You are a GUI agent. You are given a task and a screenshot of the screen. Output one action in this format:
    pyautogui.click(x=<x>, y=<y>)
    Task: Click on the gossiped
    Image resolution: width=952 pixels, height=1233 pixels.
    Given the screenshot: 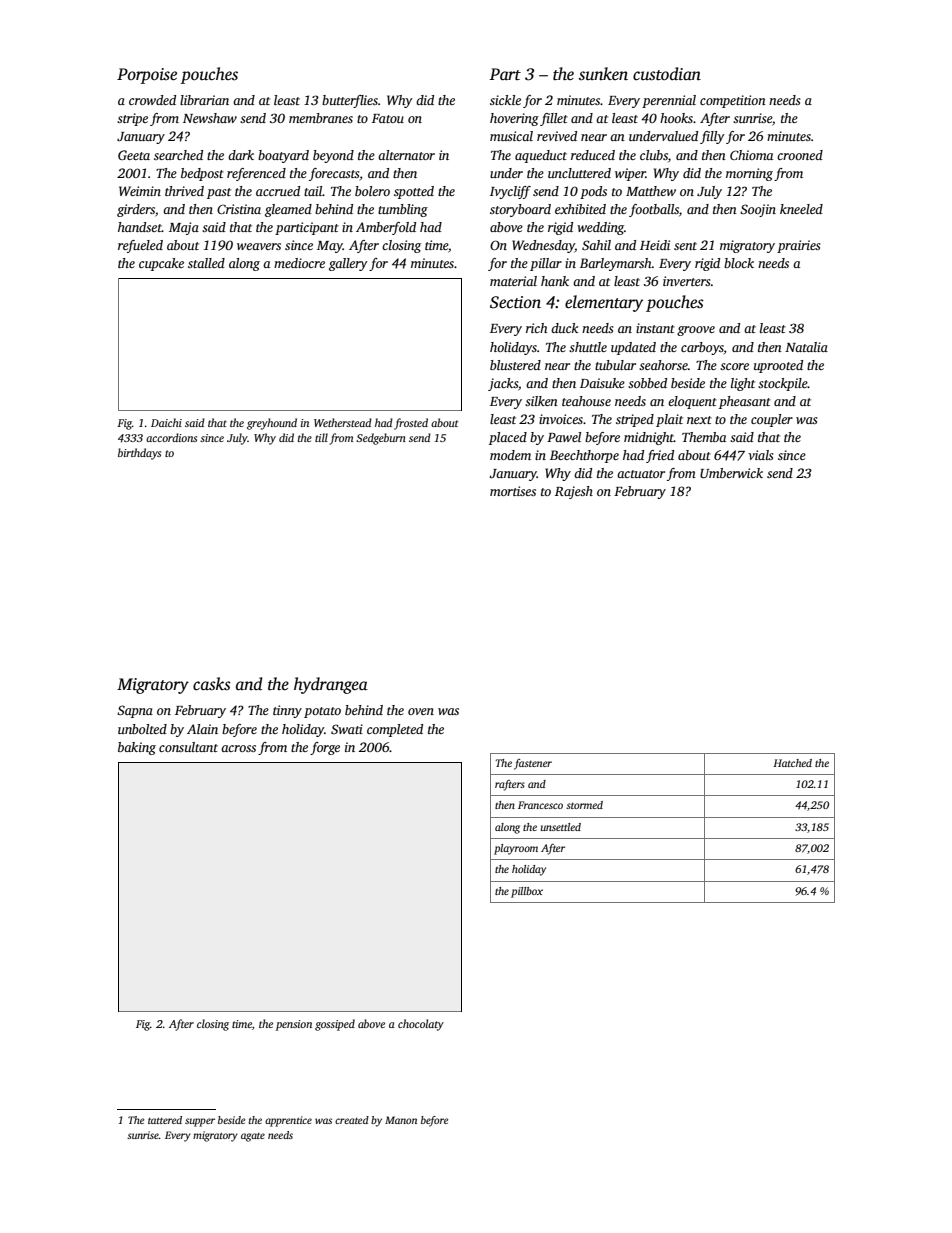 What is the action you would take?
    pyautogui.click(x=335, y=1025)
